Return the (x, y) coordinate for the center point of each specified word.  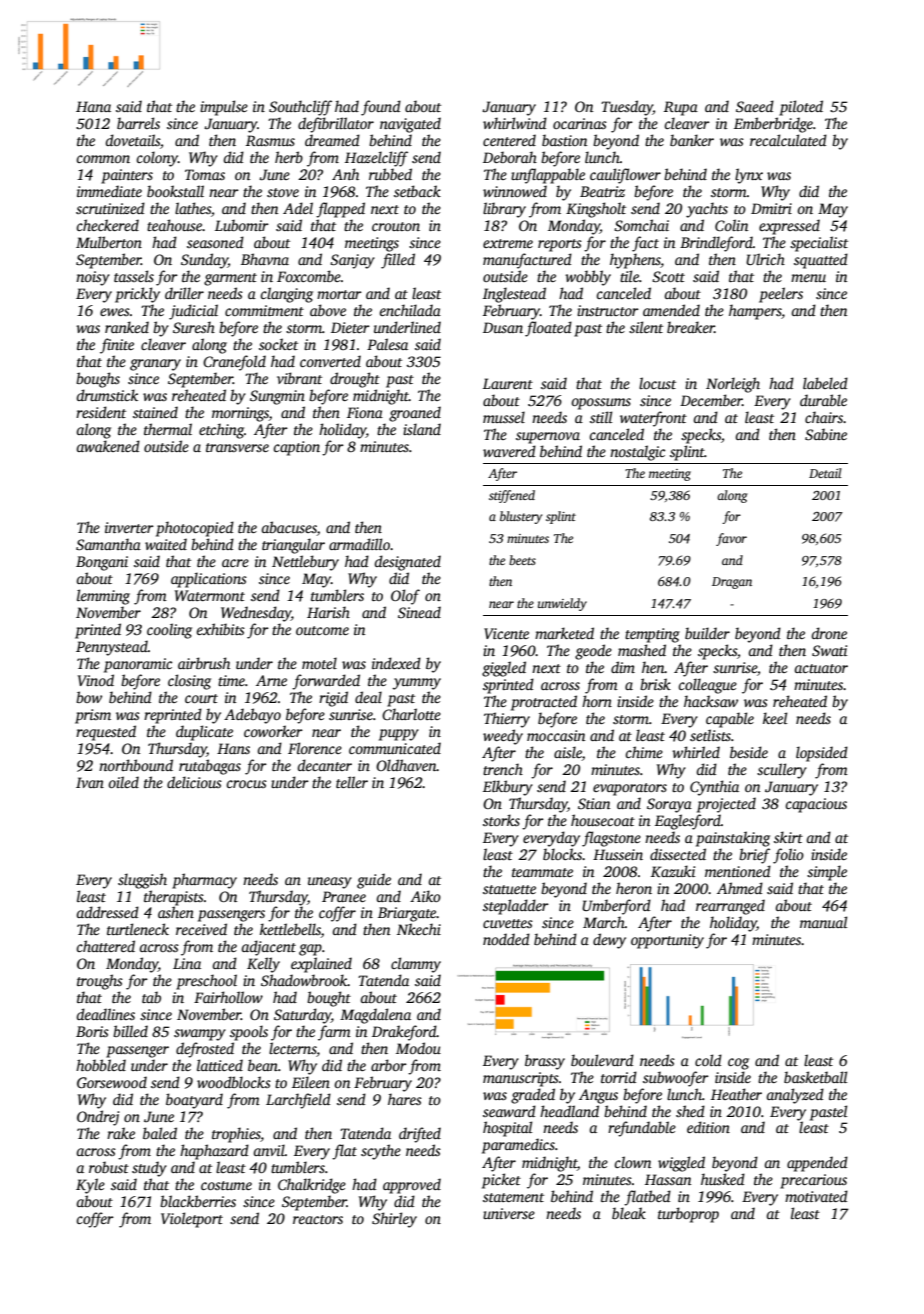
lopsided (822, 754)
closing (189, 682)
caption (297, 448)
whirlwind (515, 123)
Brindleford (716, 244)
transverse (237, 447)
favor (731, 539)
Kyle (90, 1186)
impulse (224, 108)
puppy (399, 735)
